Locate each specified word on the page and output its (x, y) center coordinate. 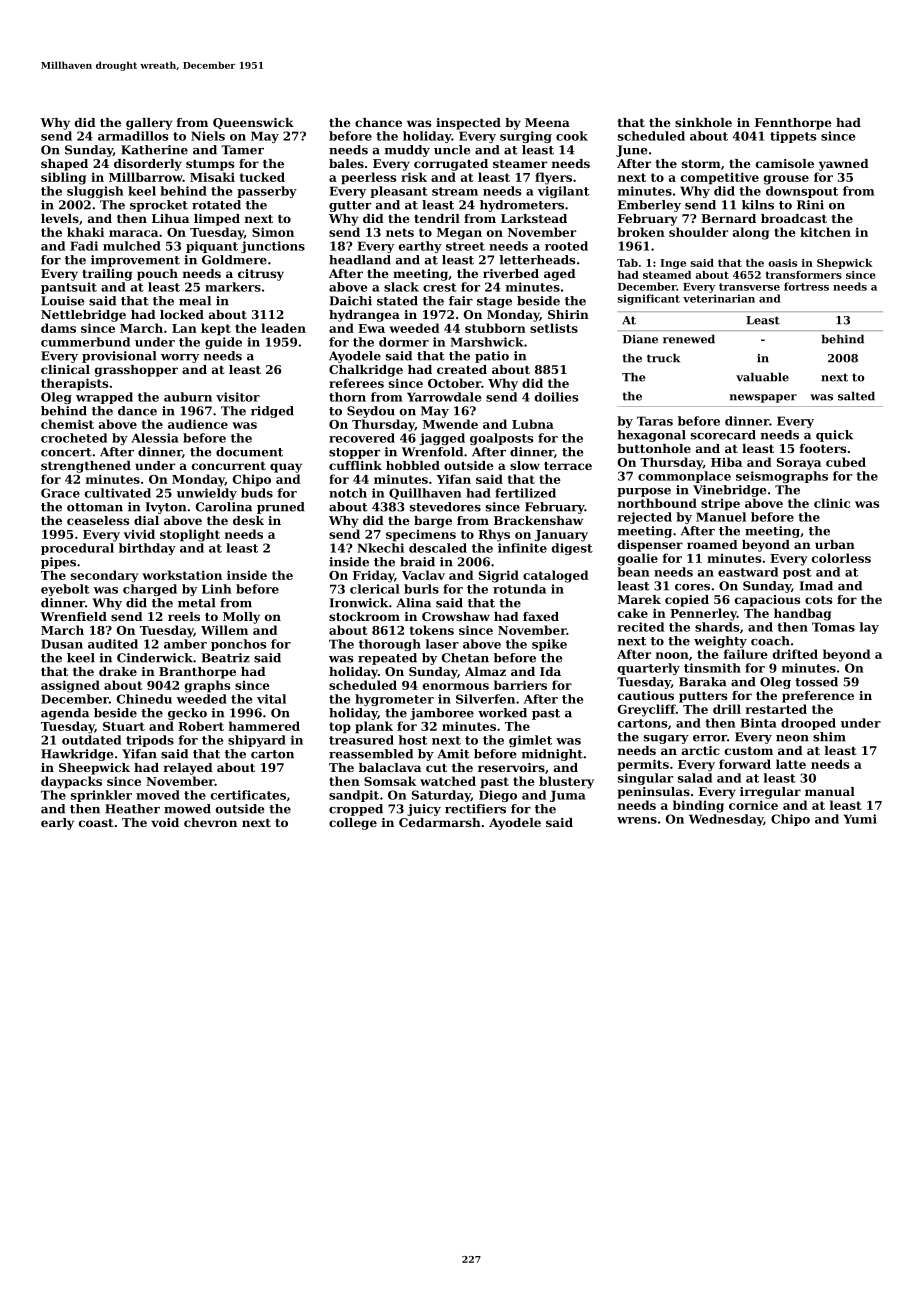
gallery (149, 124)
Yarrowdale (444, 397)
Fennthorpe (793, 124)
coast (96, 823)
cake (633, 613)
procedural (77, 549)
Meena (547, 122)
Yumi (860, 819)
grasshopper (136, 371)
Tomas (833, 627)
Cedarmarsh (440, 822)
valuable (762, 377)
